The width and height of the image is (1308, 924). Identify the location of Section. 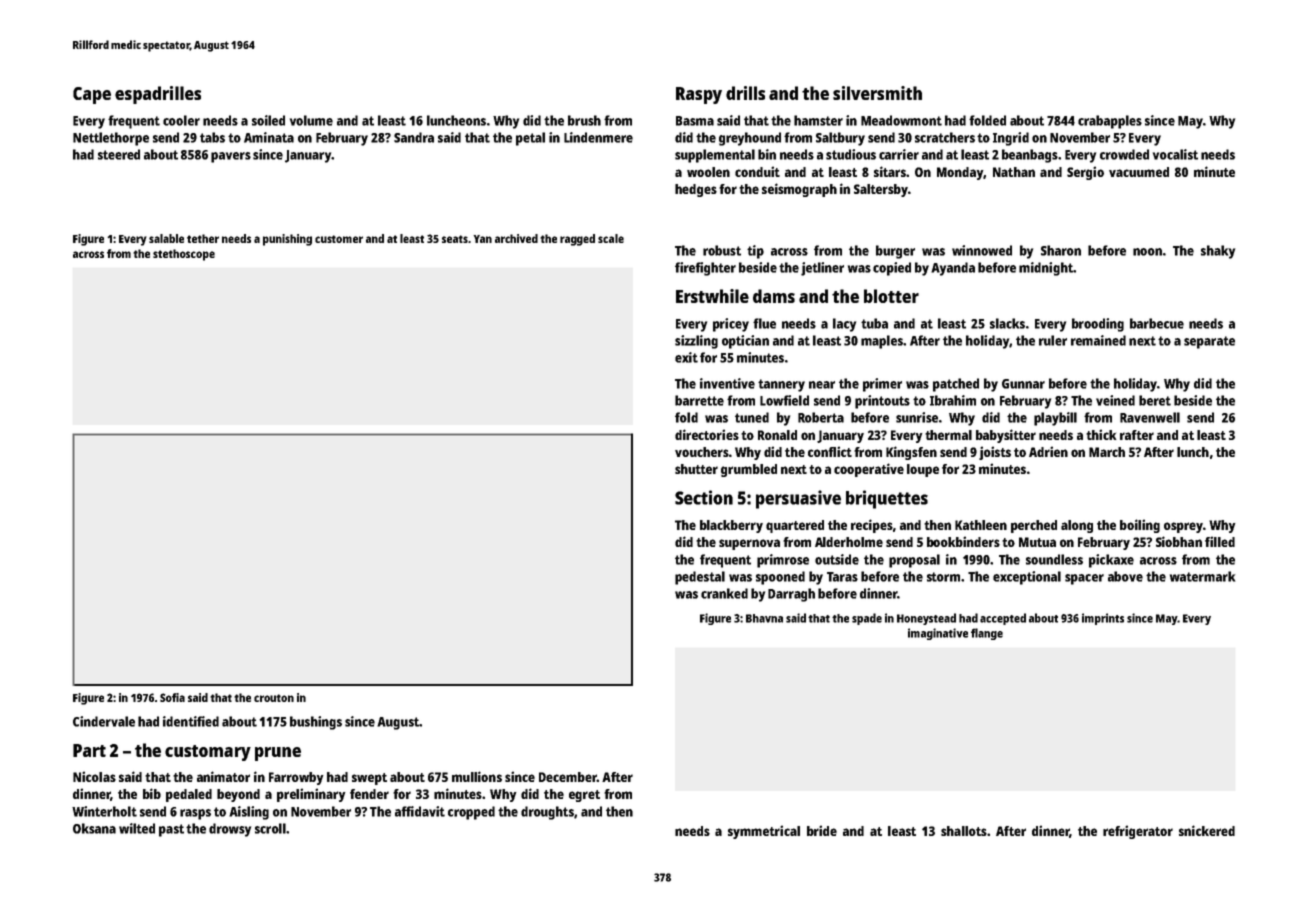
(704, 497).
